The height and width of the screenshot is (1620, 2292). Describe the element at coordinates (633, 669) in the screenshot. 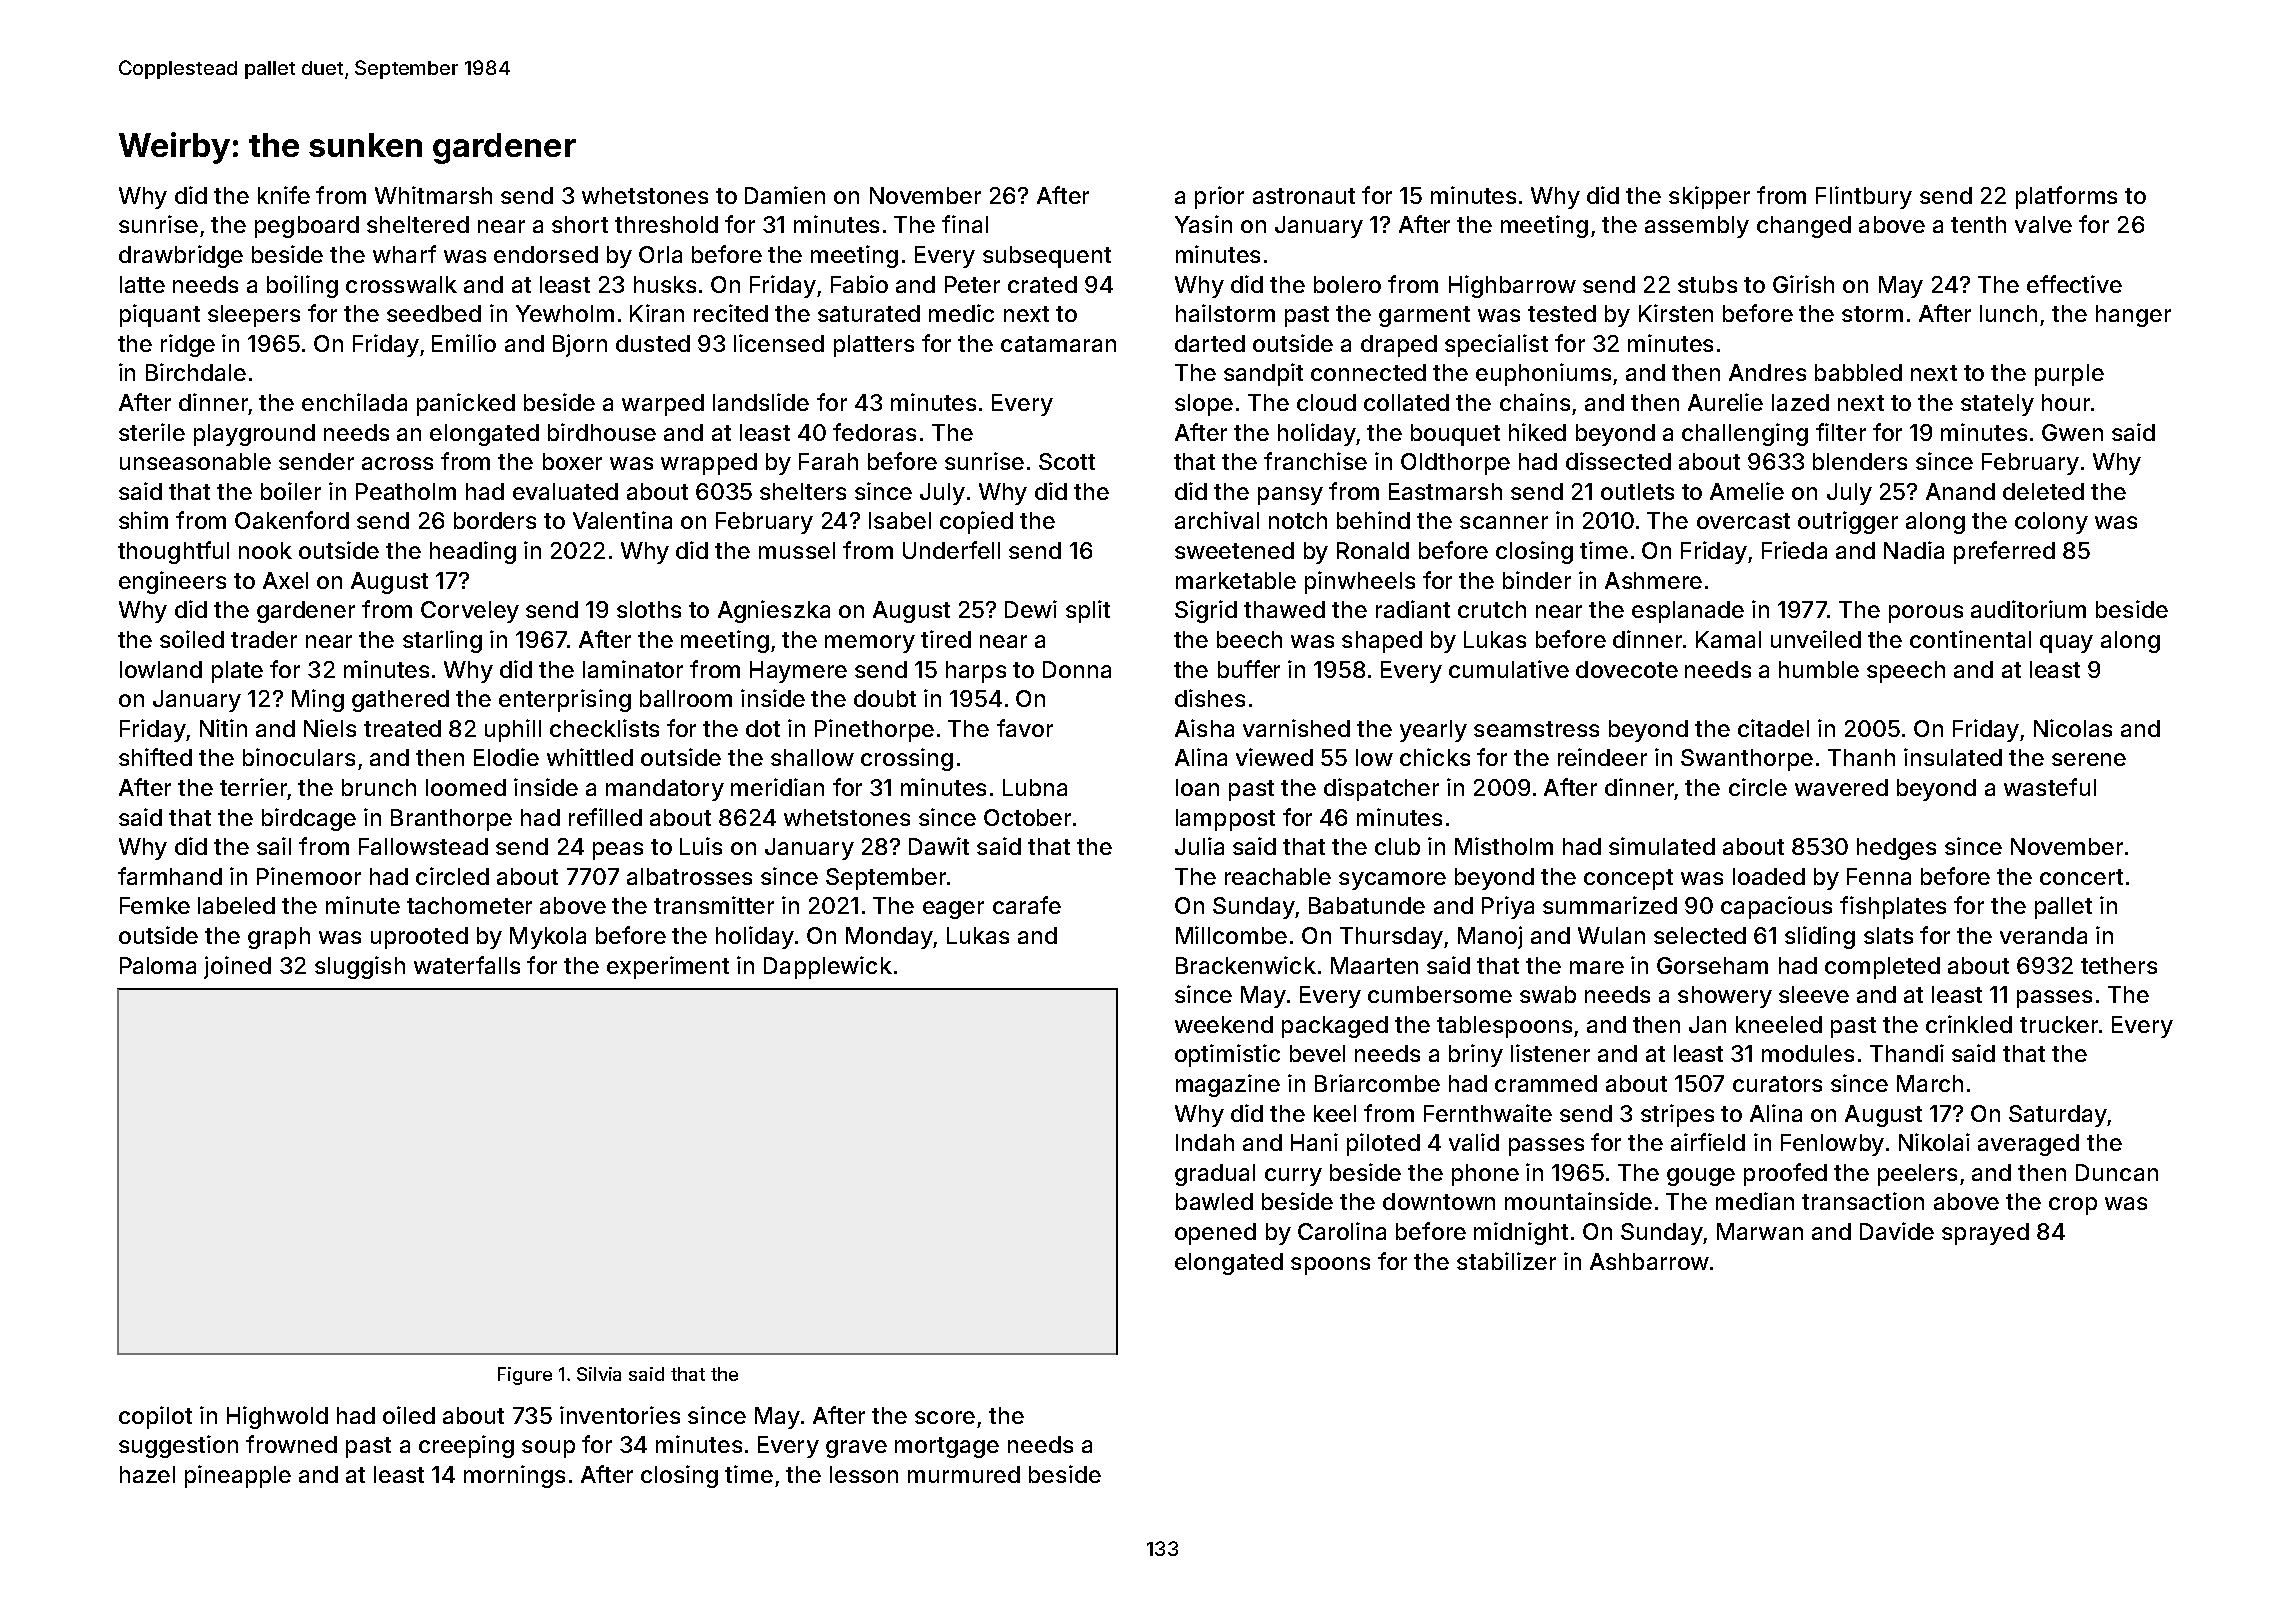

I see `laminator` at that location.
